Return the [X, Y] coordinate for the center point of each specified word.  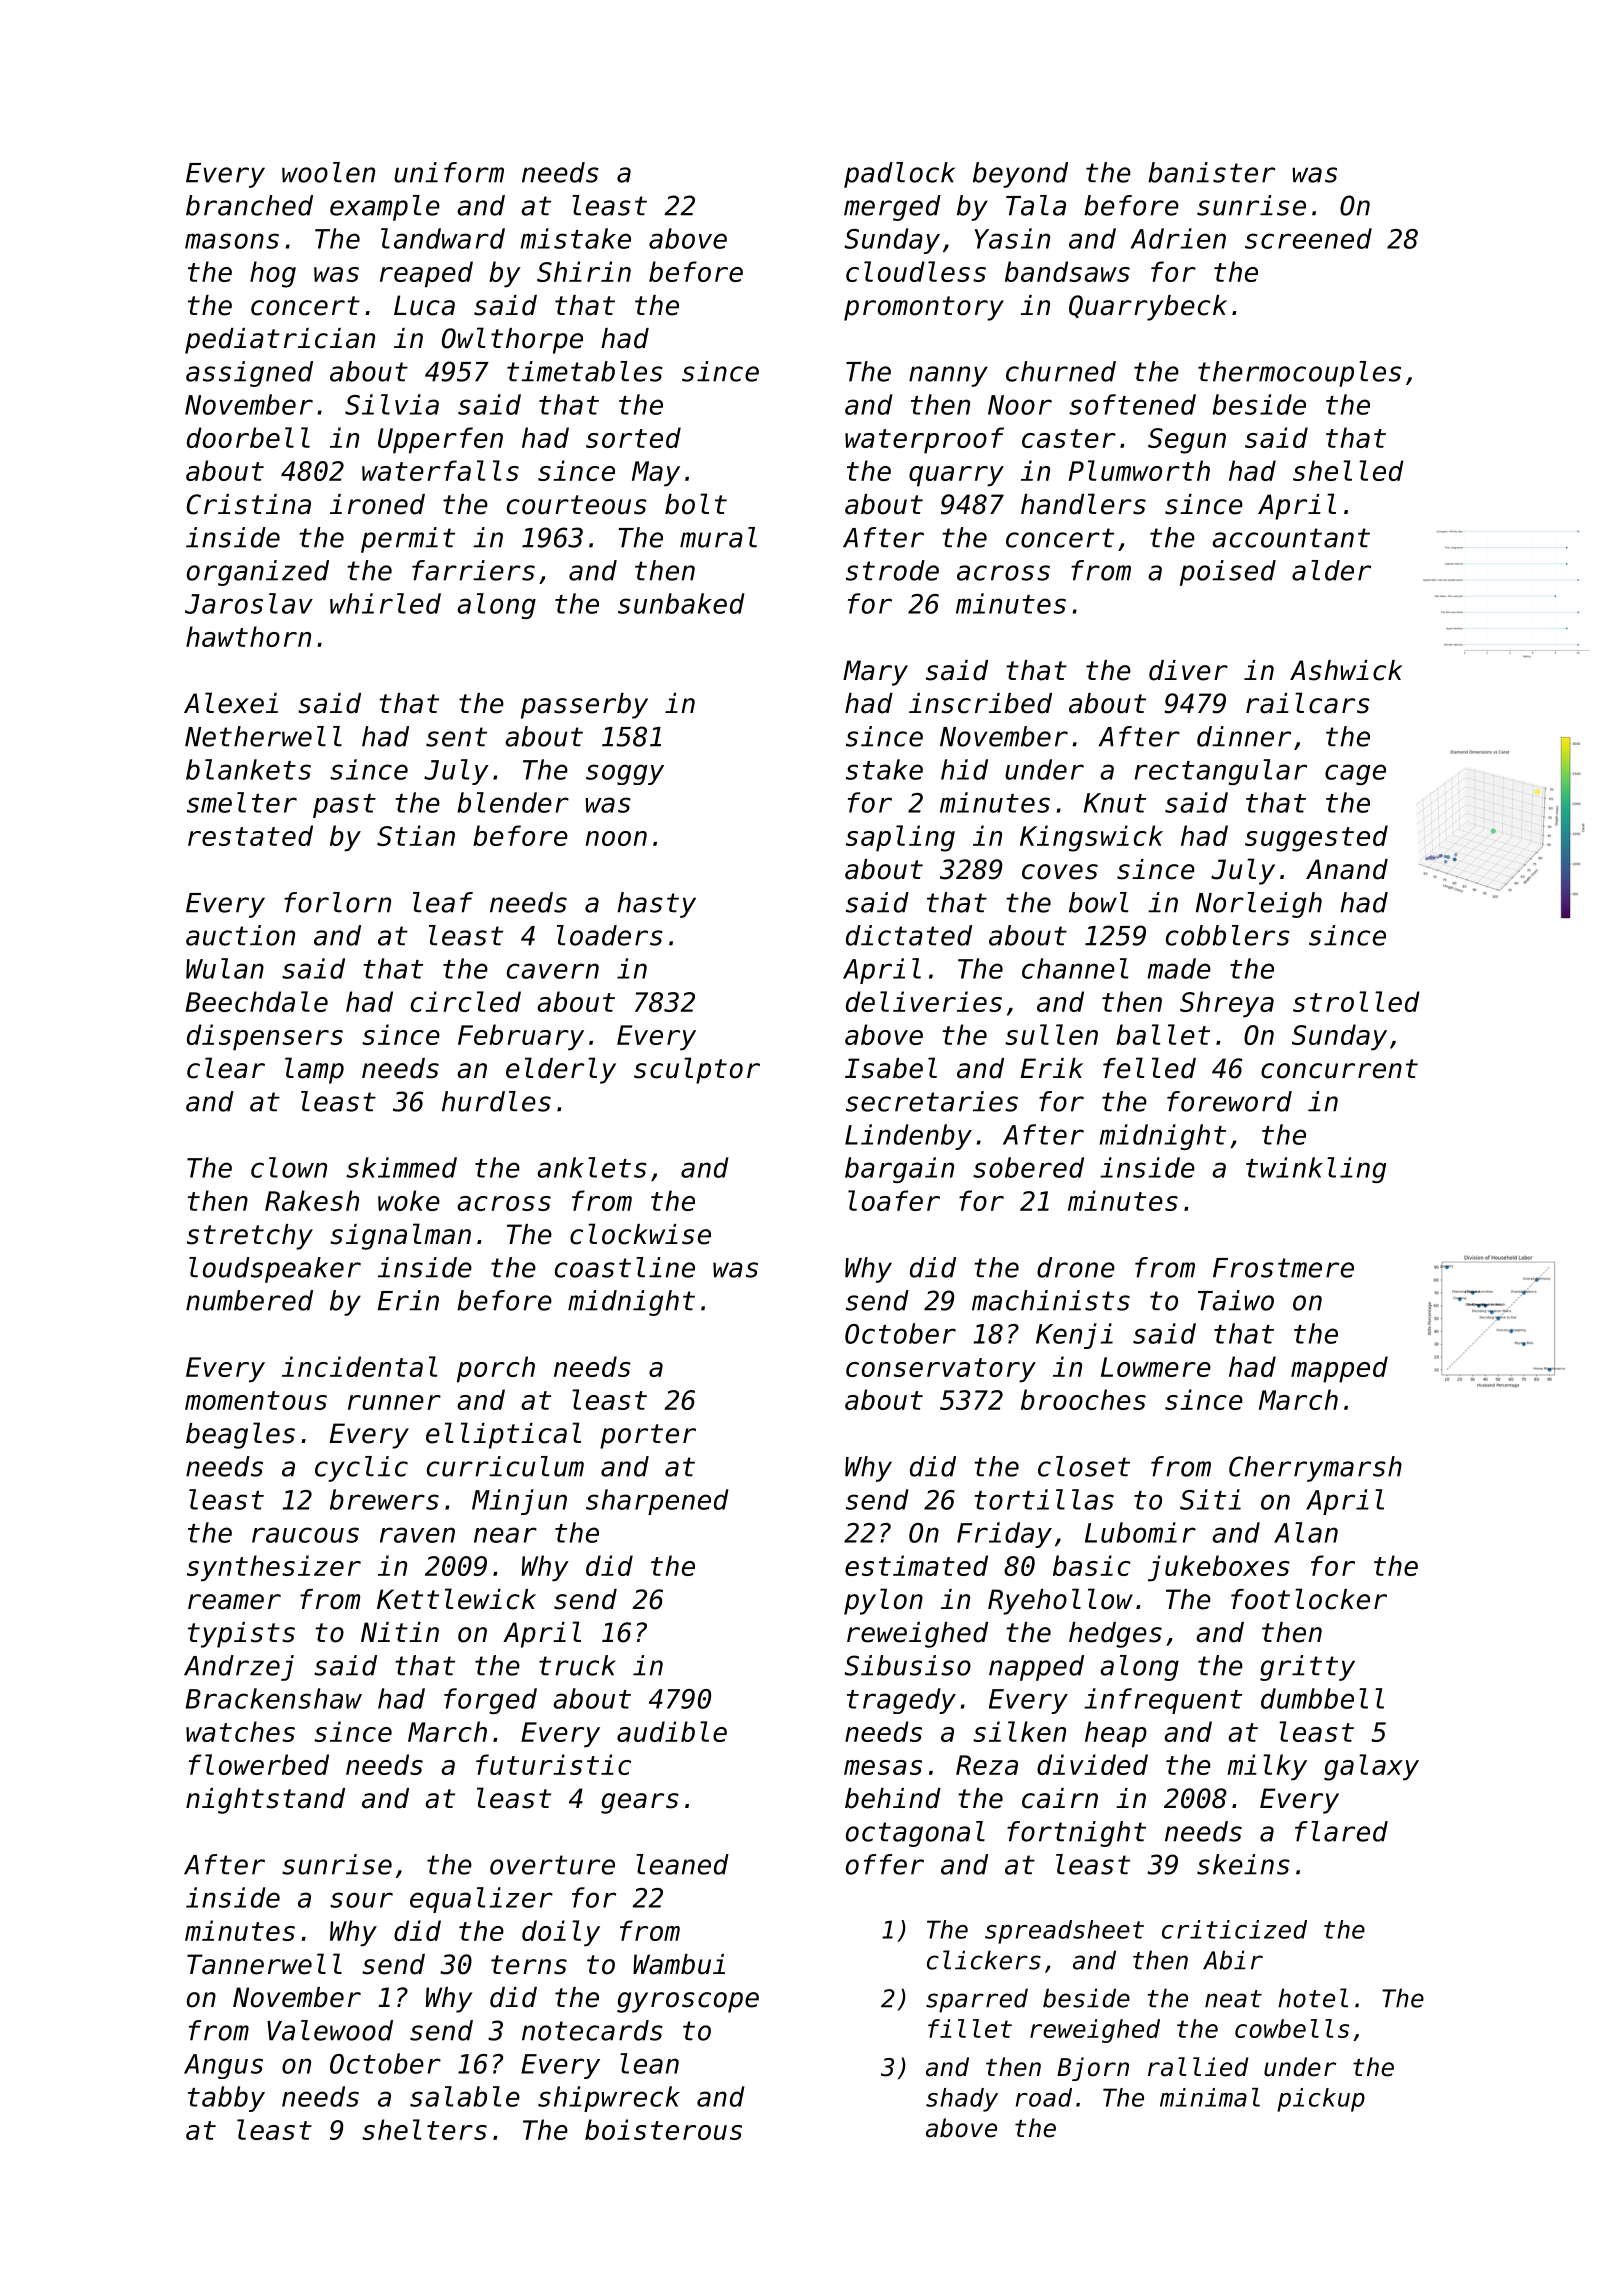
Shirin [584, 271]
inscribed [980, 703]
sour [361, 1900]
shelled [1348, 470]
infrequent [1163, 1701]
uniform [449, 172]
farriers [473, 570]
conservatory [941, 1370]
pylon [883, 1601]
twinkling [1316, 1170]
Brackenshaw [273, 1698]
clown [289, 1167]
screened [1308, 238]
